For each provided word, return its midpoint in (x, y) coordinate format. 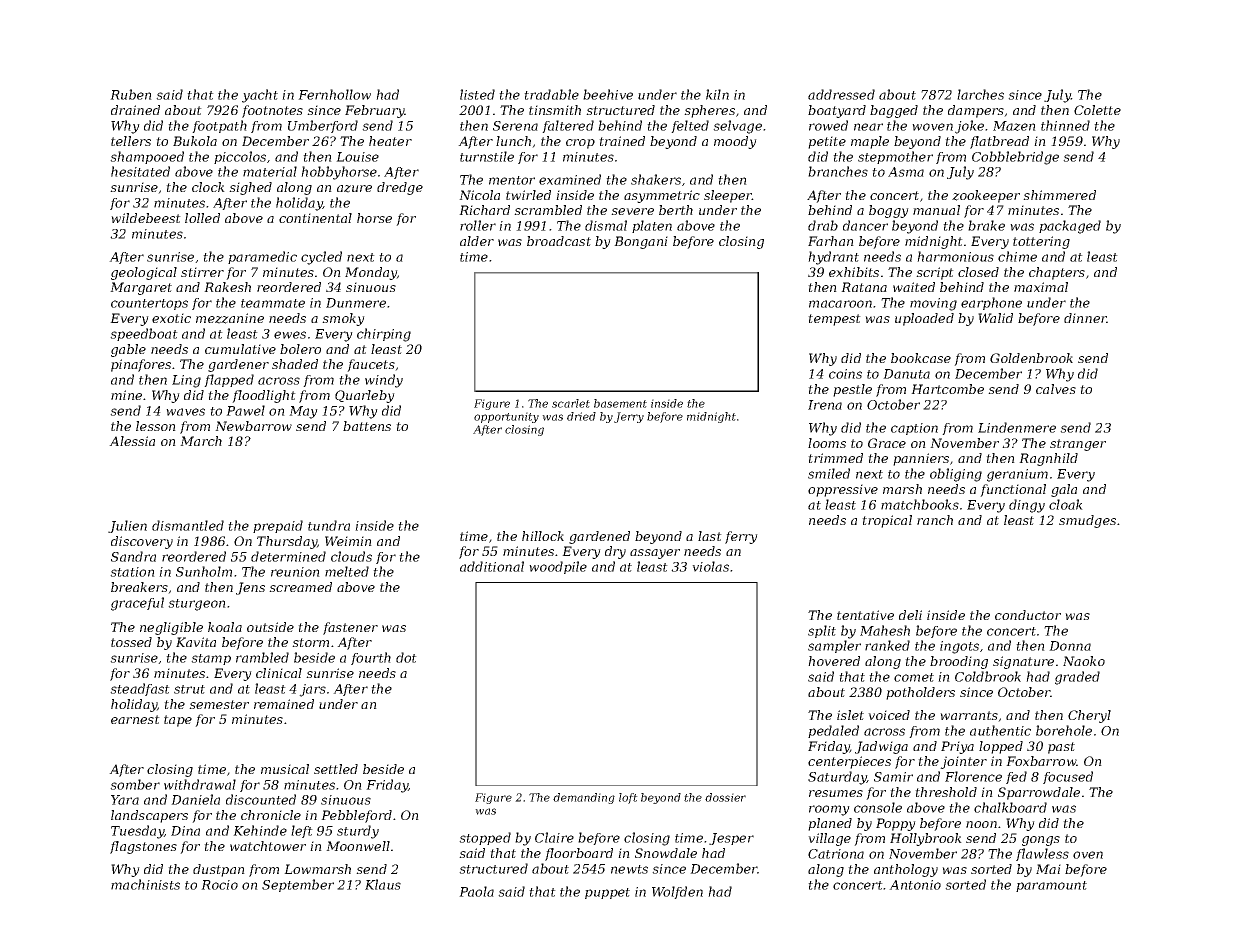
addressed (841, 94)
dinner (1085, 318)
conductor (1028, 615)
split (822, 631)
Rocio (219, 885)
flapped (229, 380)
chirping (384, 335)
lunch (513, 141)
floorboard (579, 854)
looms (827, 443)
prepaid (278, 526)
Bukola (195, 141)
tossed (131, 642)
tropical (887, 521)
